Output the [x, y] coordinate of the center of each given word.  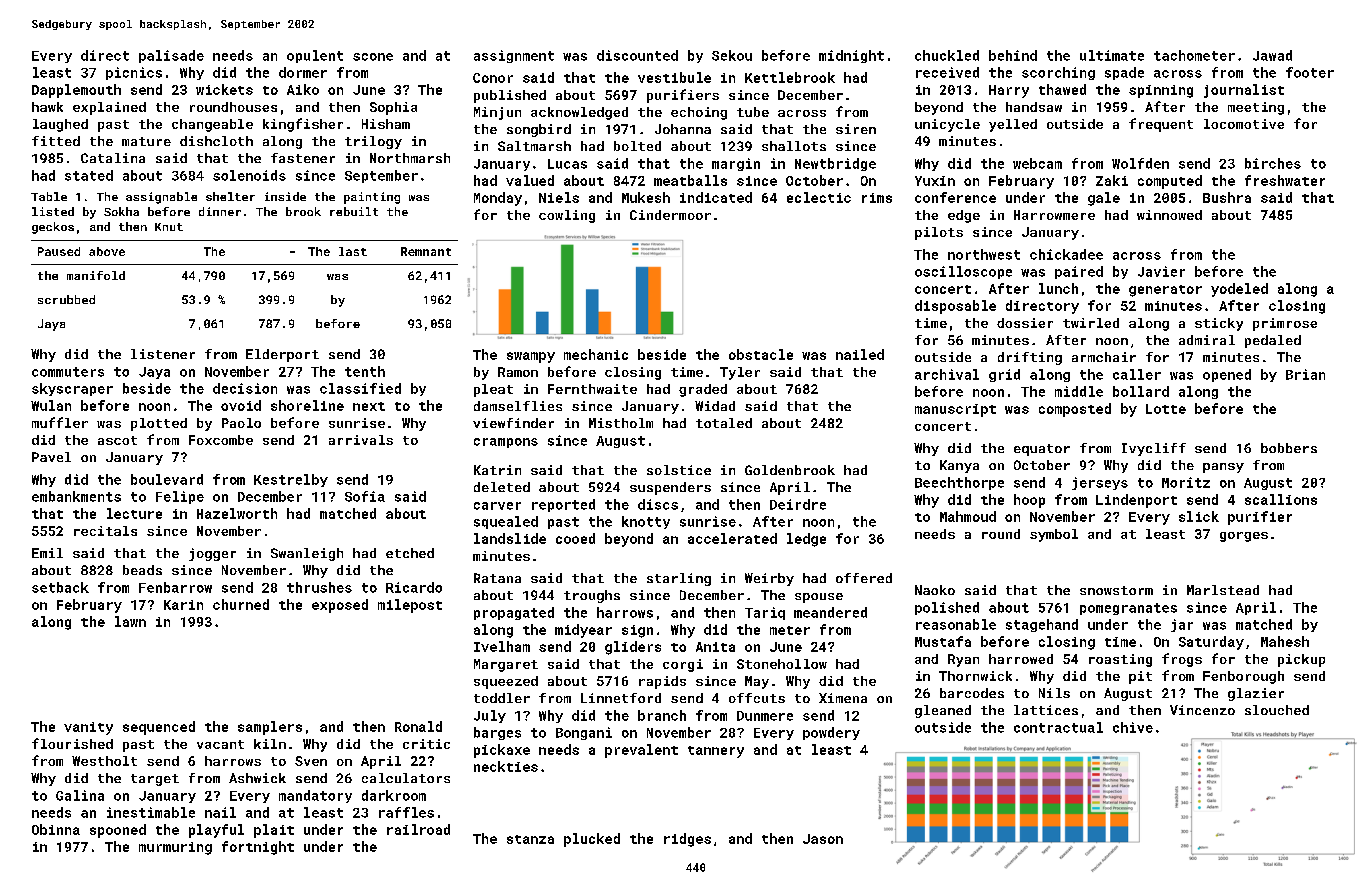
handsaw [1034, 107]
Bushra [1227, 197]
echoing [699, 113]
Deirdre [798, 504]
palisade [171, 56]
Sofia [365, 496]
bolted [637, 146]
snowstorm [1116, 590]
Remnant [426, 251]
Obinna [56, 829]
